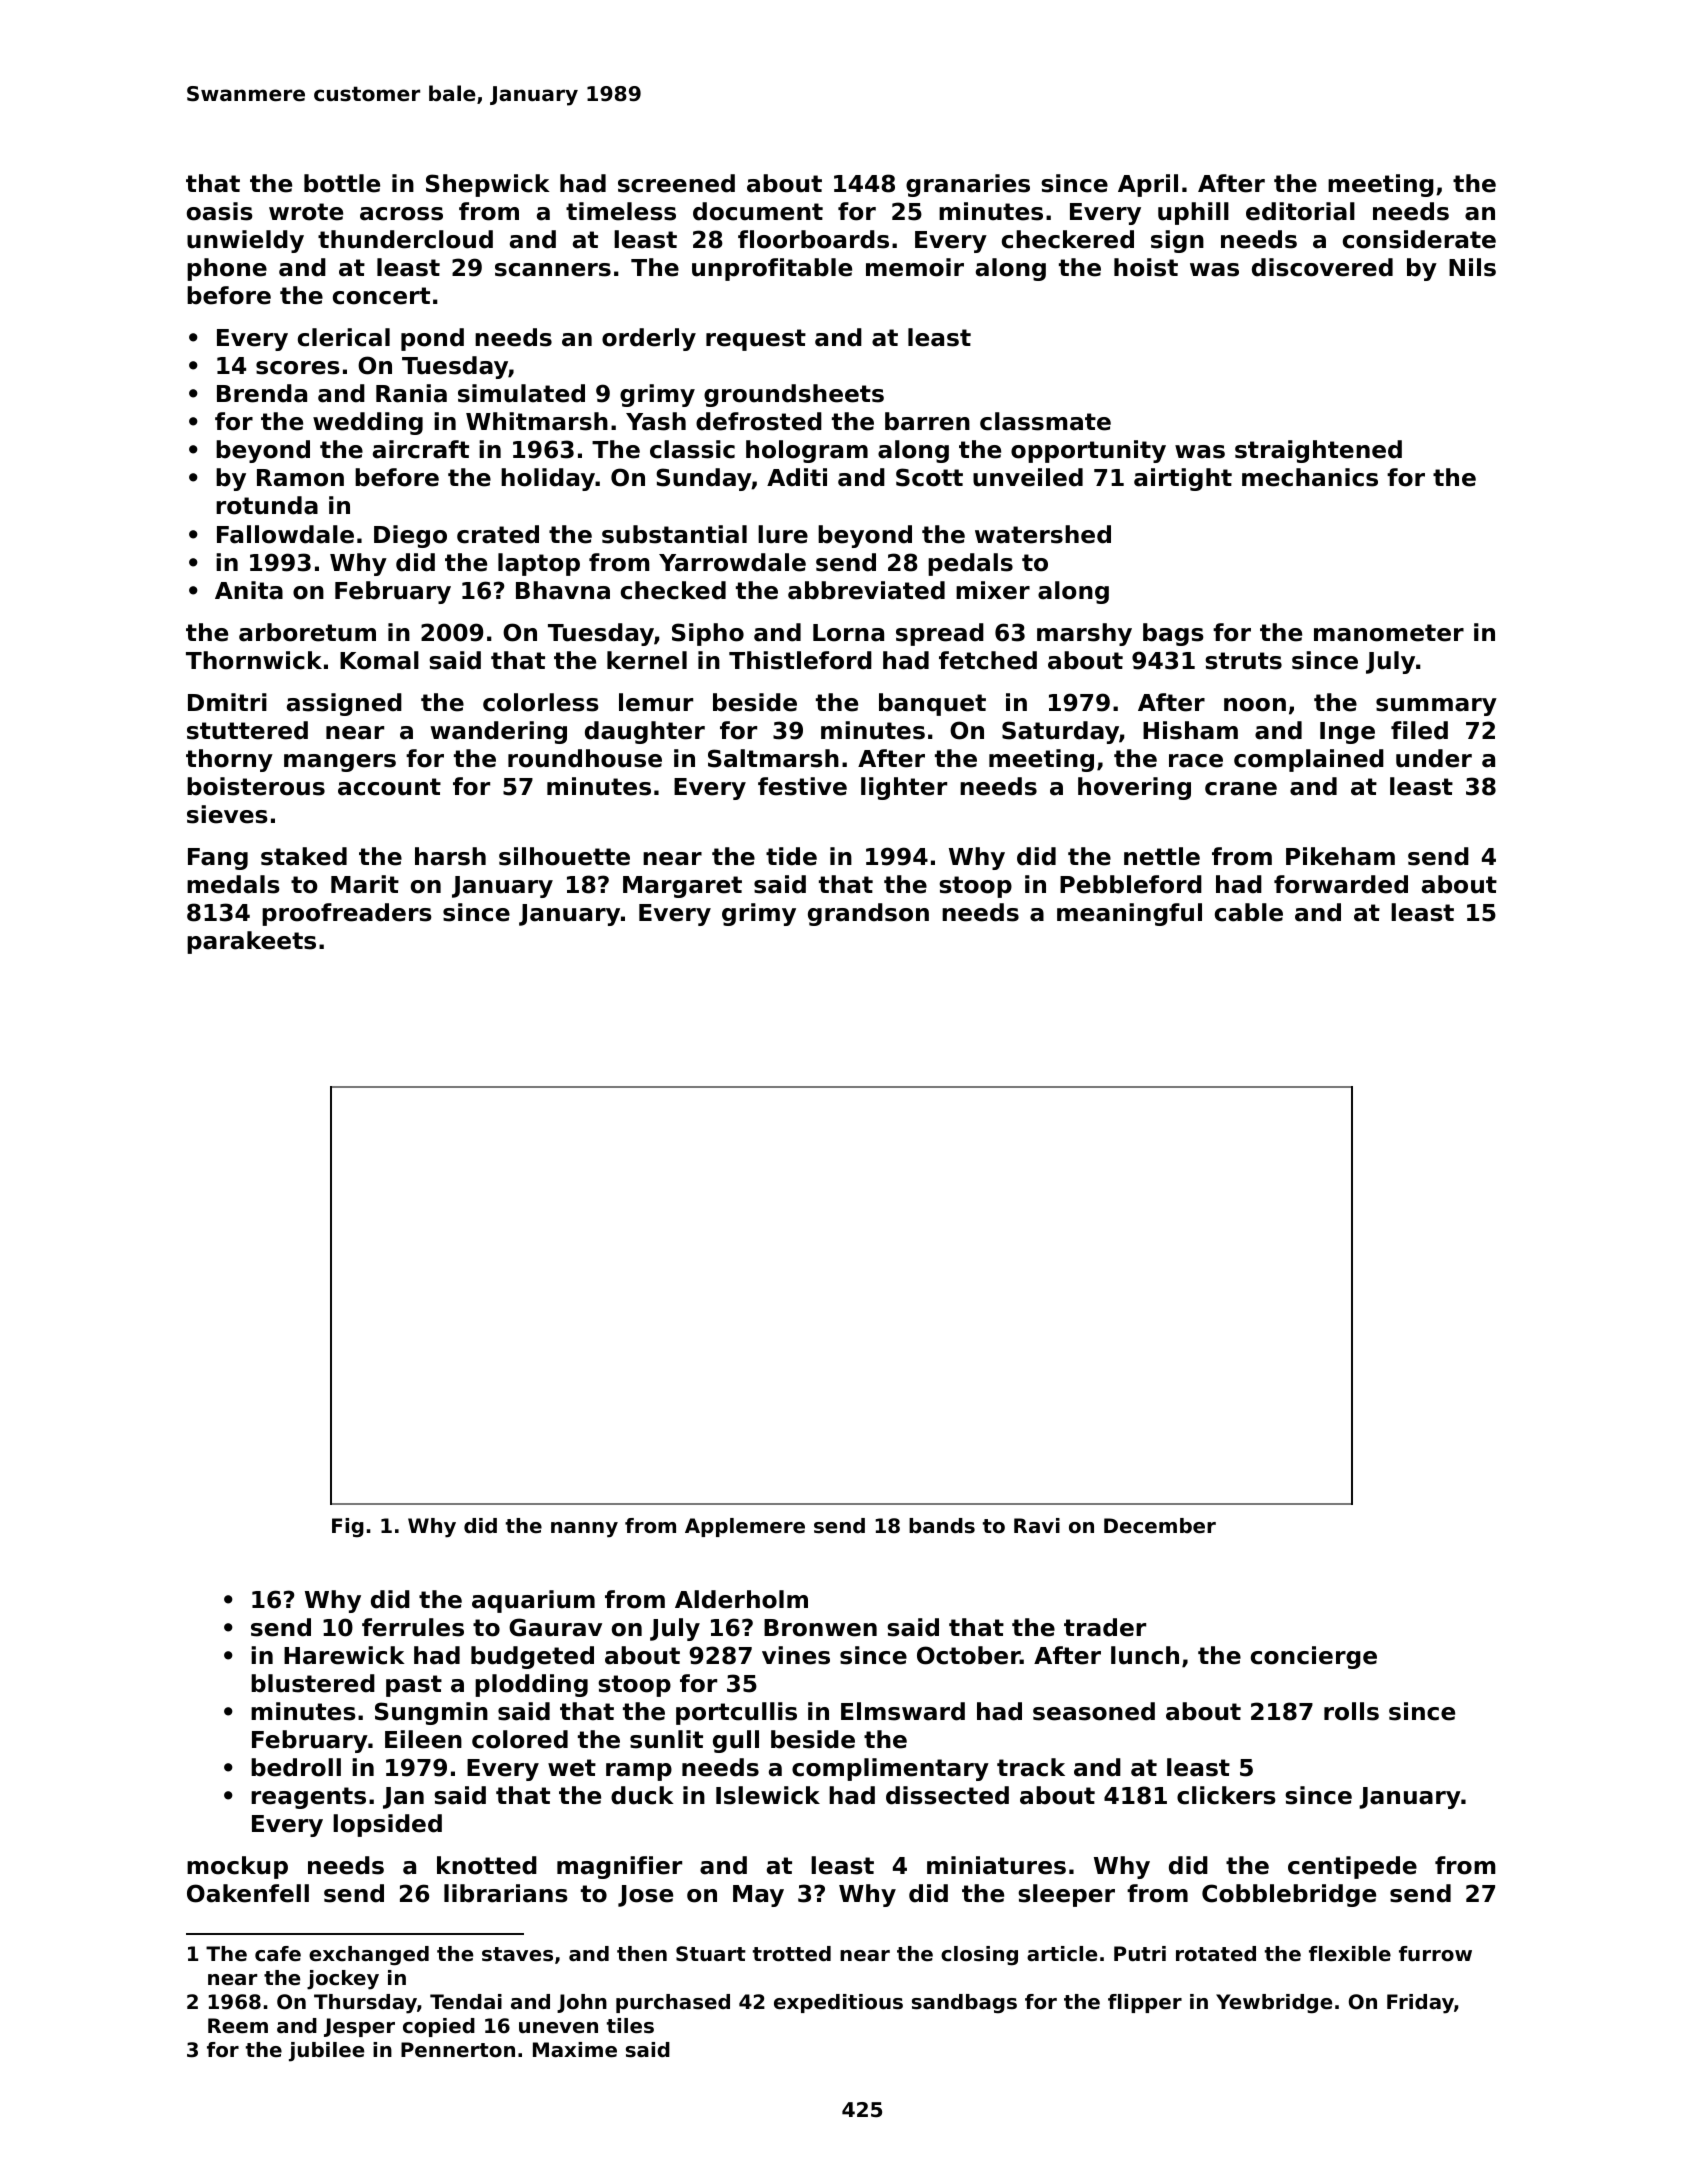  I want to click on concierge, so click(1314, 1657).
